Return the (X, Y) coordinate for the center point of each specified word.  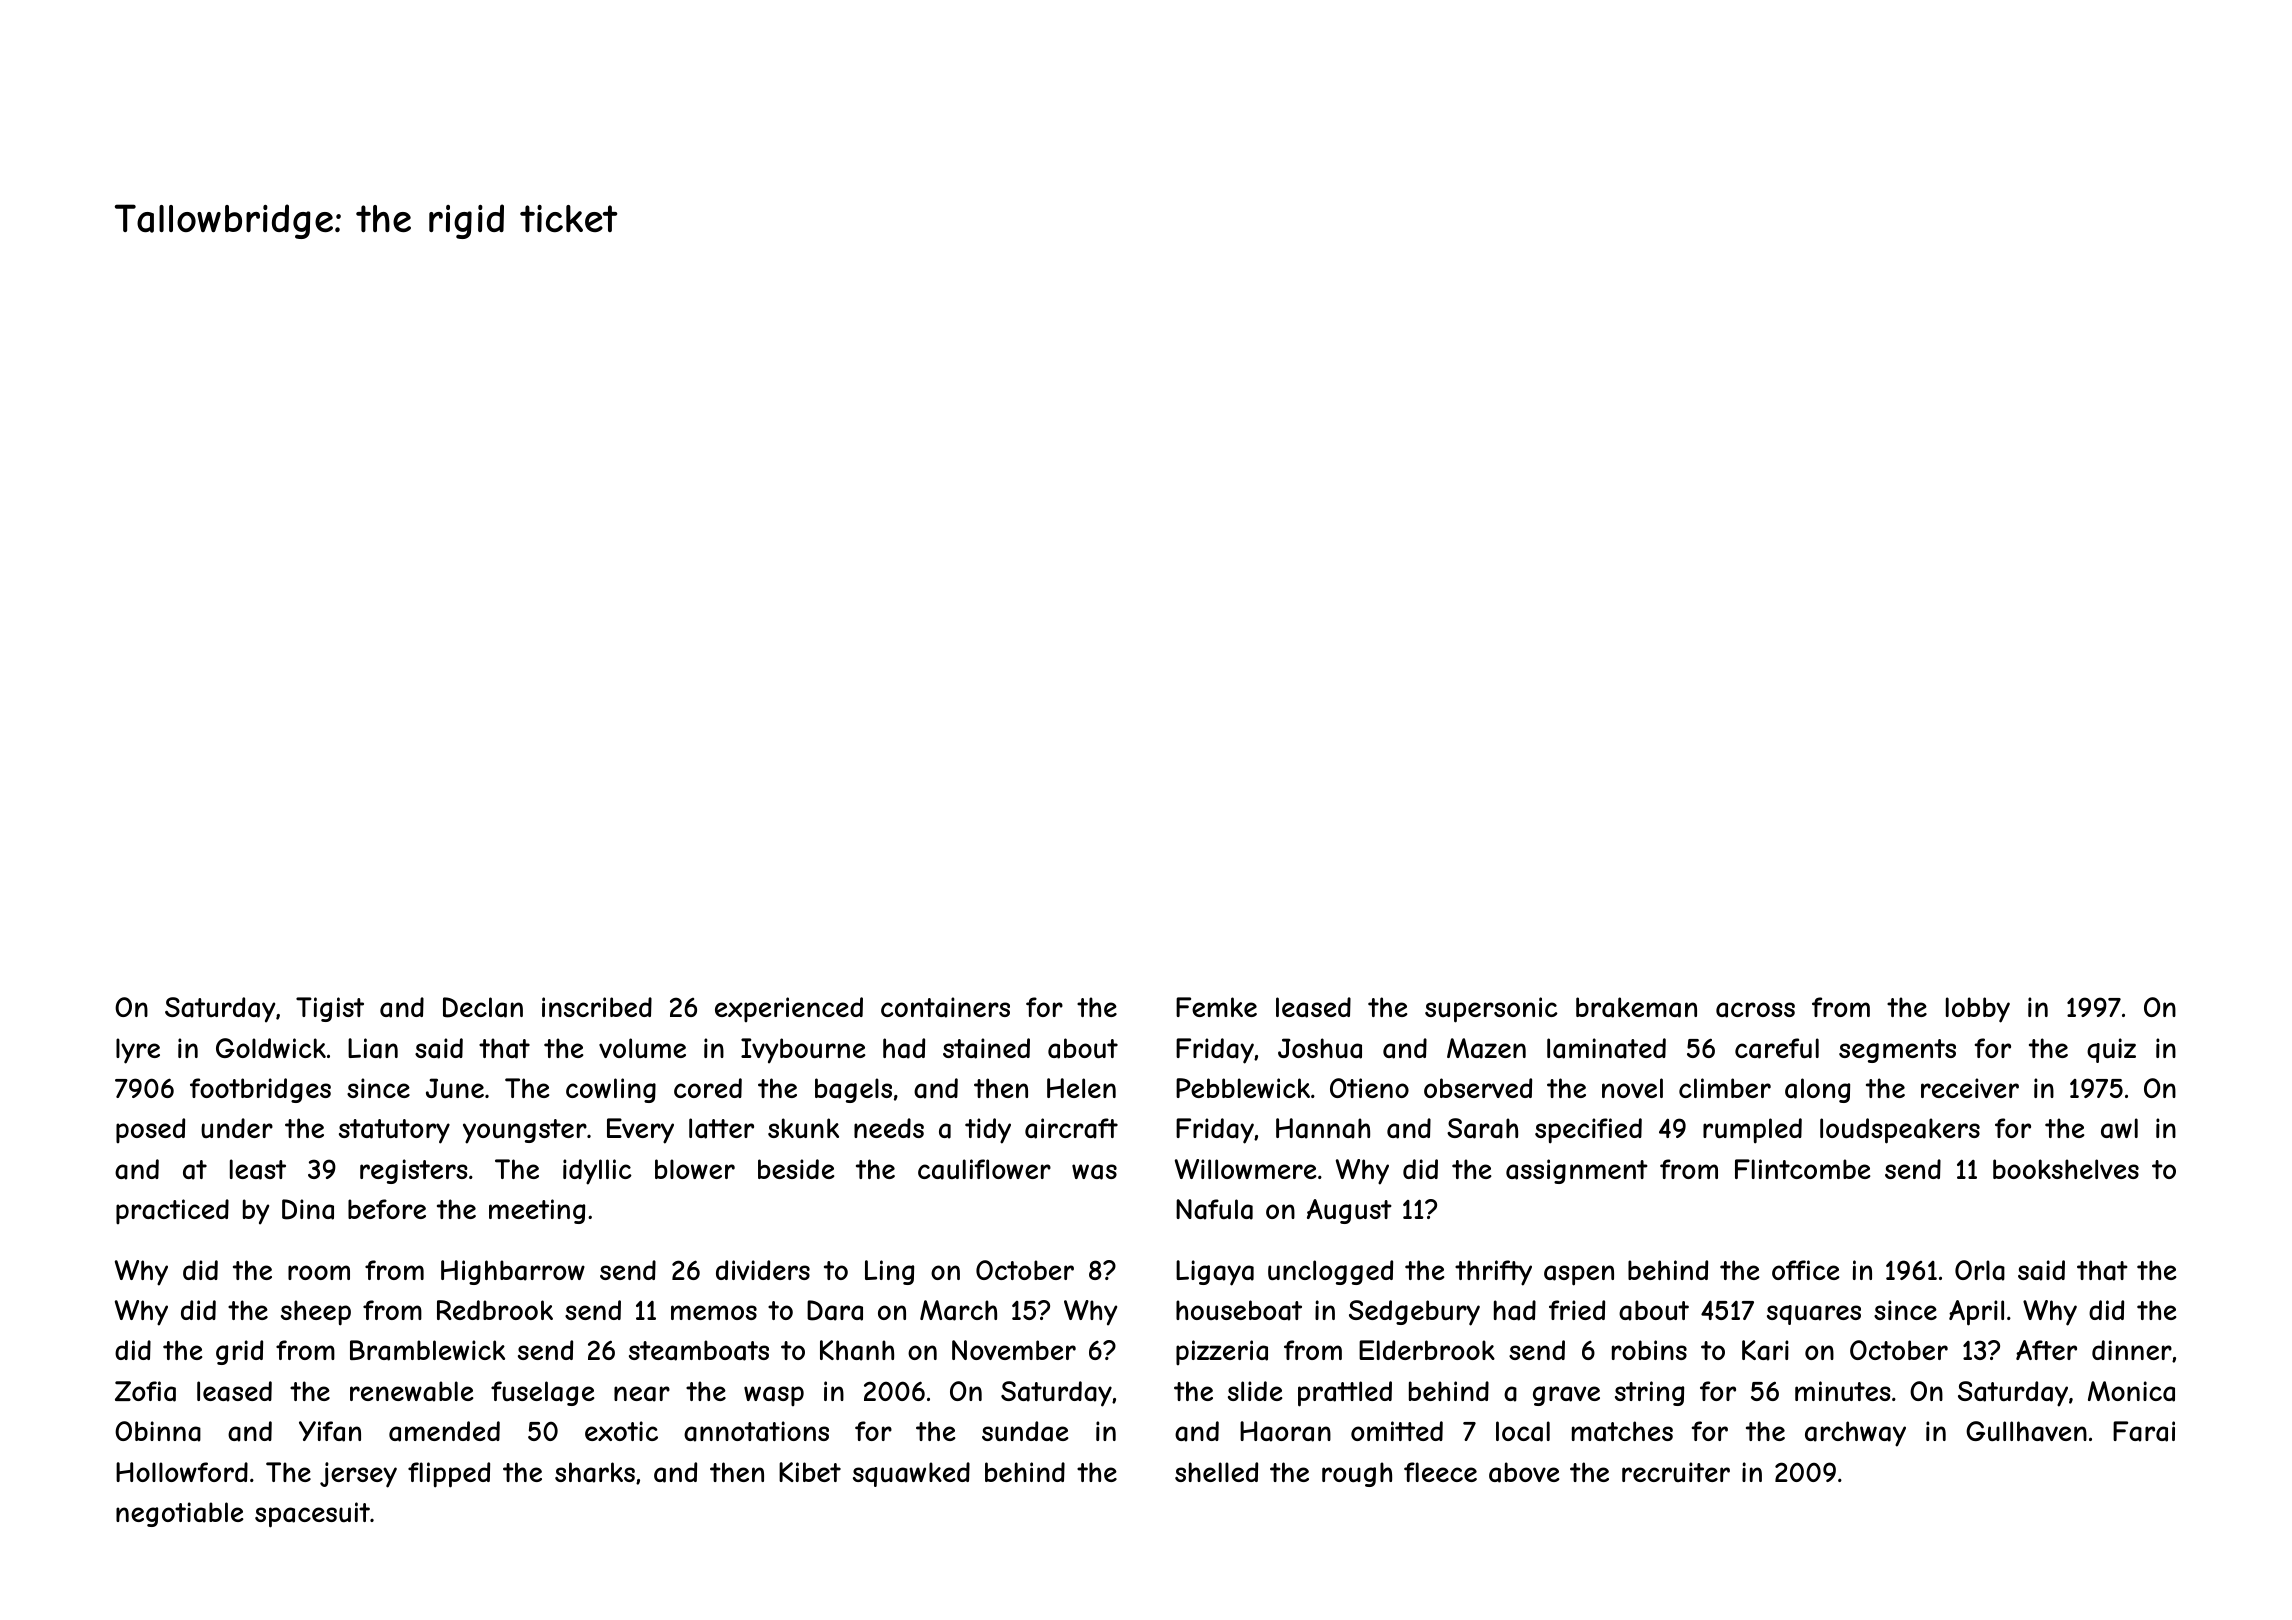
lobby (1978, 1010)
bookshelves (2066, 1169)
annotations (756, 1431)
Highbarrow (513, 1272)
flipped (449, 1475)
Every (640, 1131)
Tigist (330, 1009)
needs (889, 1128)
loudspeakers (1900, 1131)
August (1349, 1211)
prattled (1345, 1394)
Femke (1216, 1007)
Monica (2131, 1391)
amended (444, 1431)
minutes (1843, 1391)
